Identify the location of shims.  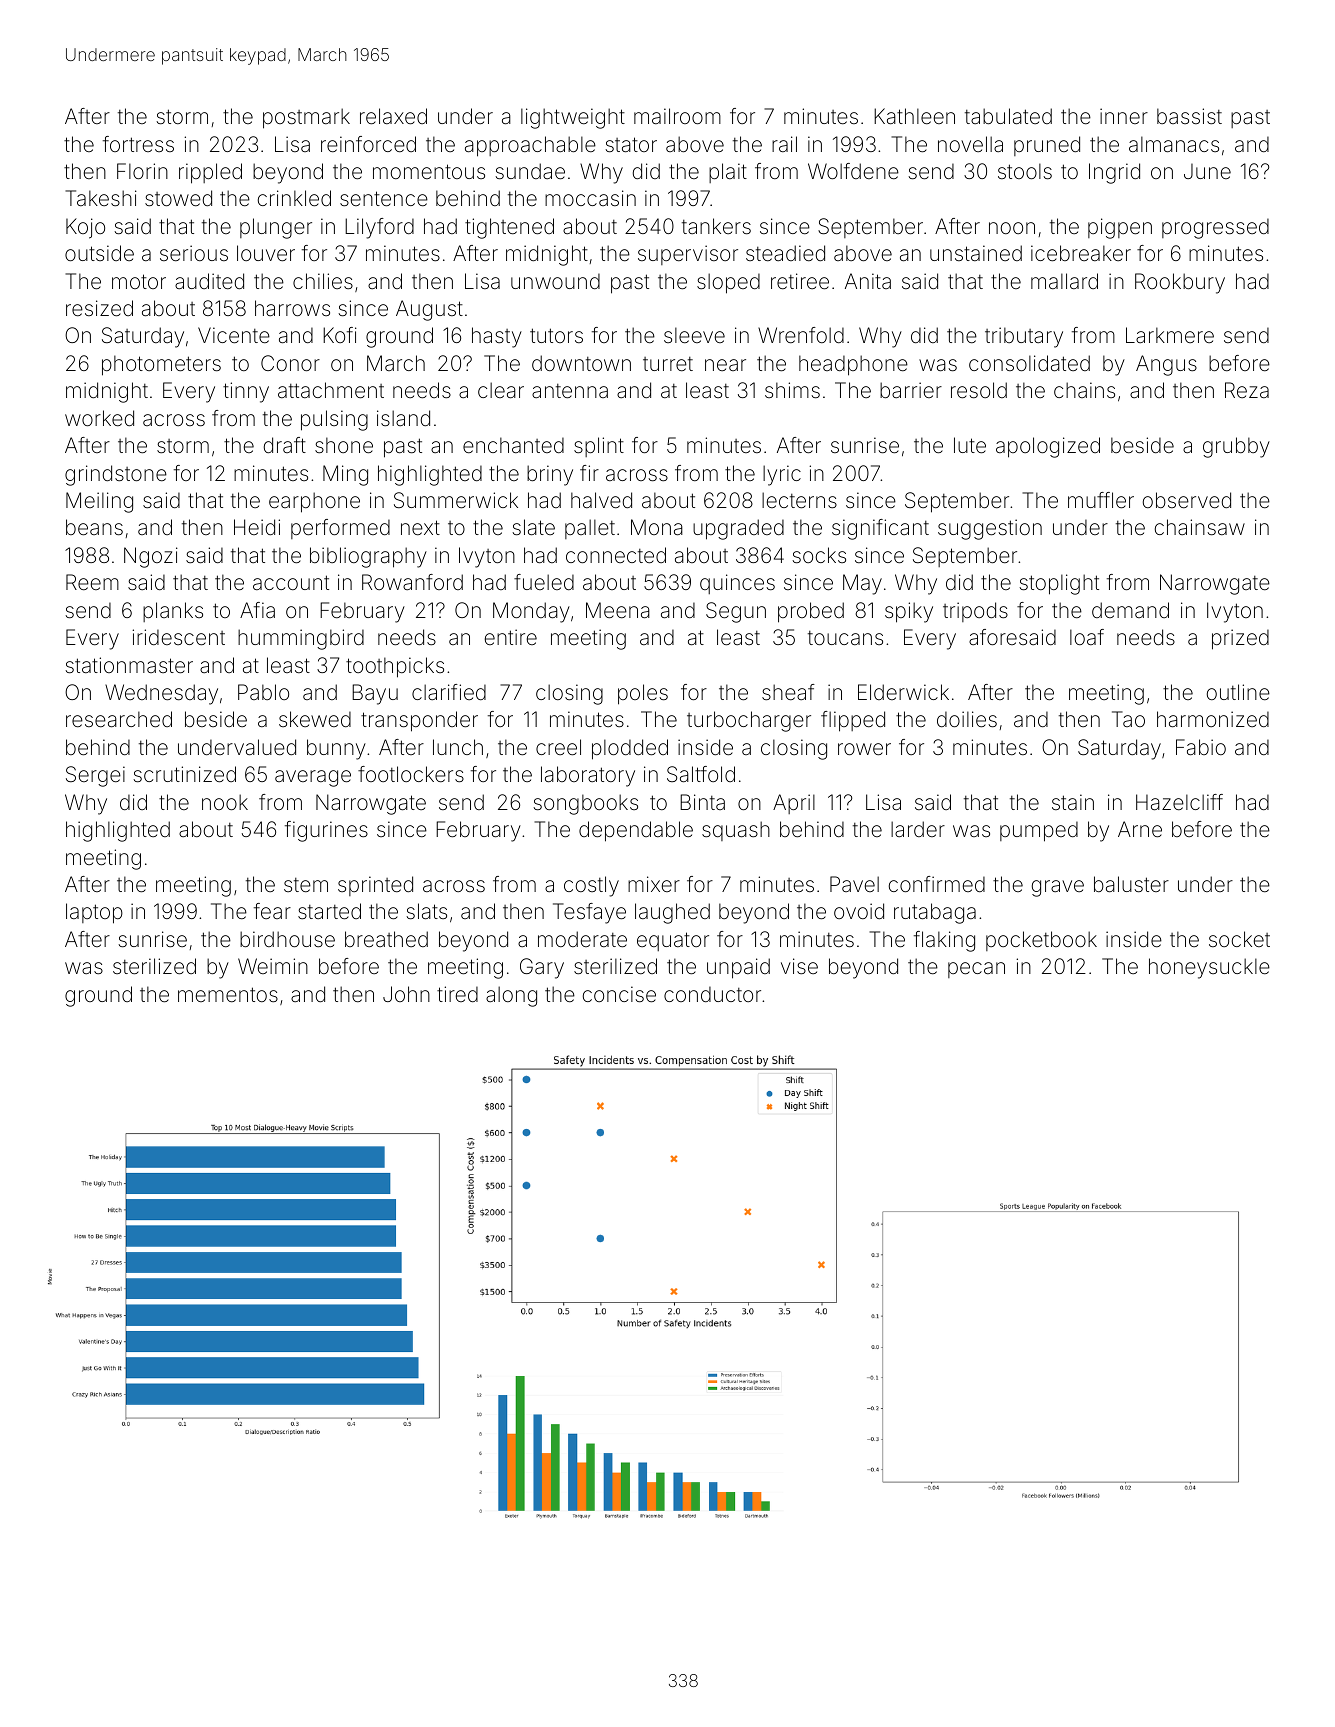
(792, 390).
